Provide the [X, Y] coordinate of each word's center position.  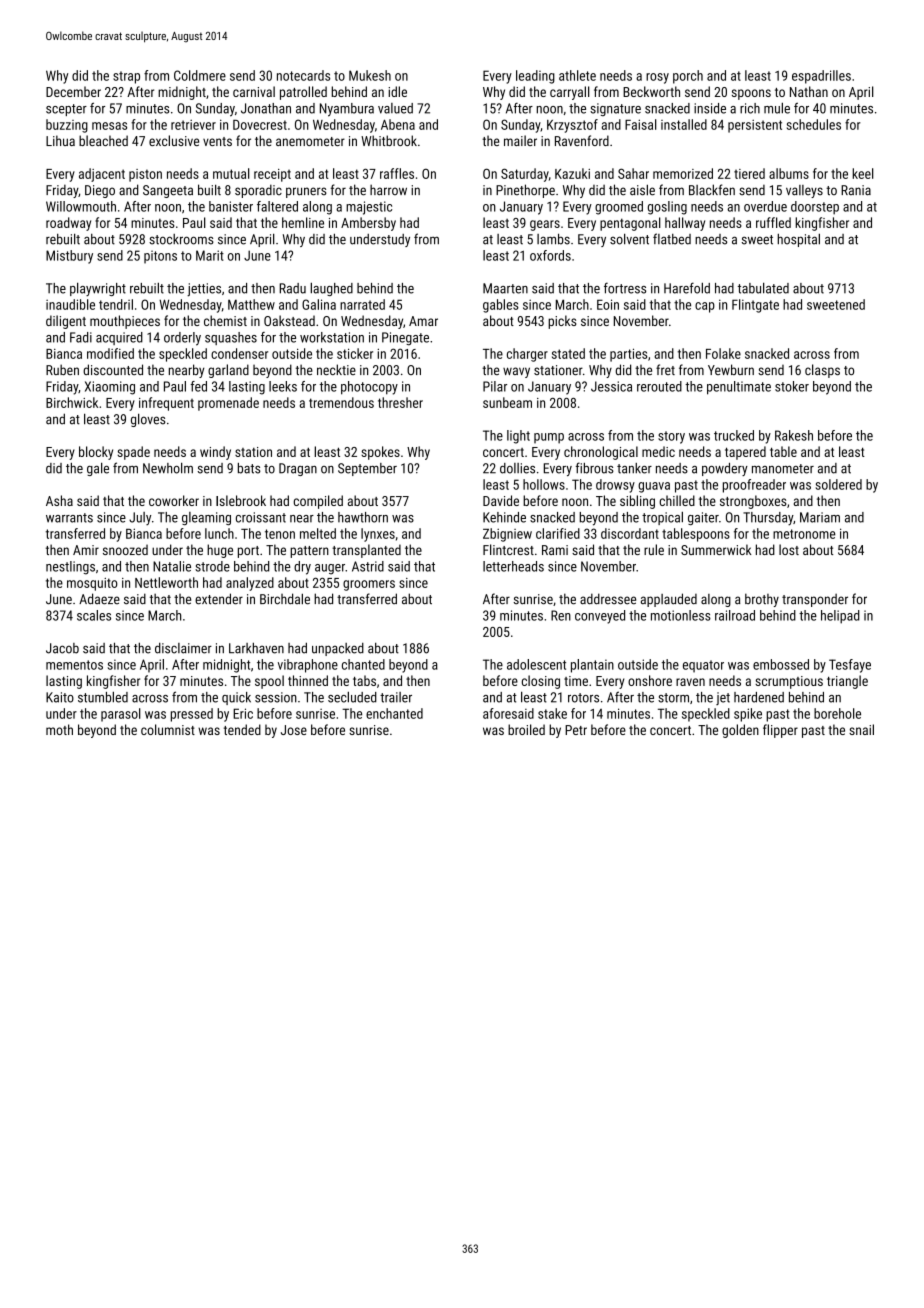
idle [397, 91]
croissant [261, 517]
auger [330, 569]
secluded [352, 697]
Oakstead [289, 320]
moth [59, 729]
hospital [798, 240]
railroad [735, 615]
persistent [755, 126]
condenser [239, 353]
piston [145, 175]
